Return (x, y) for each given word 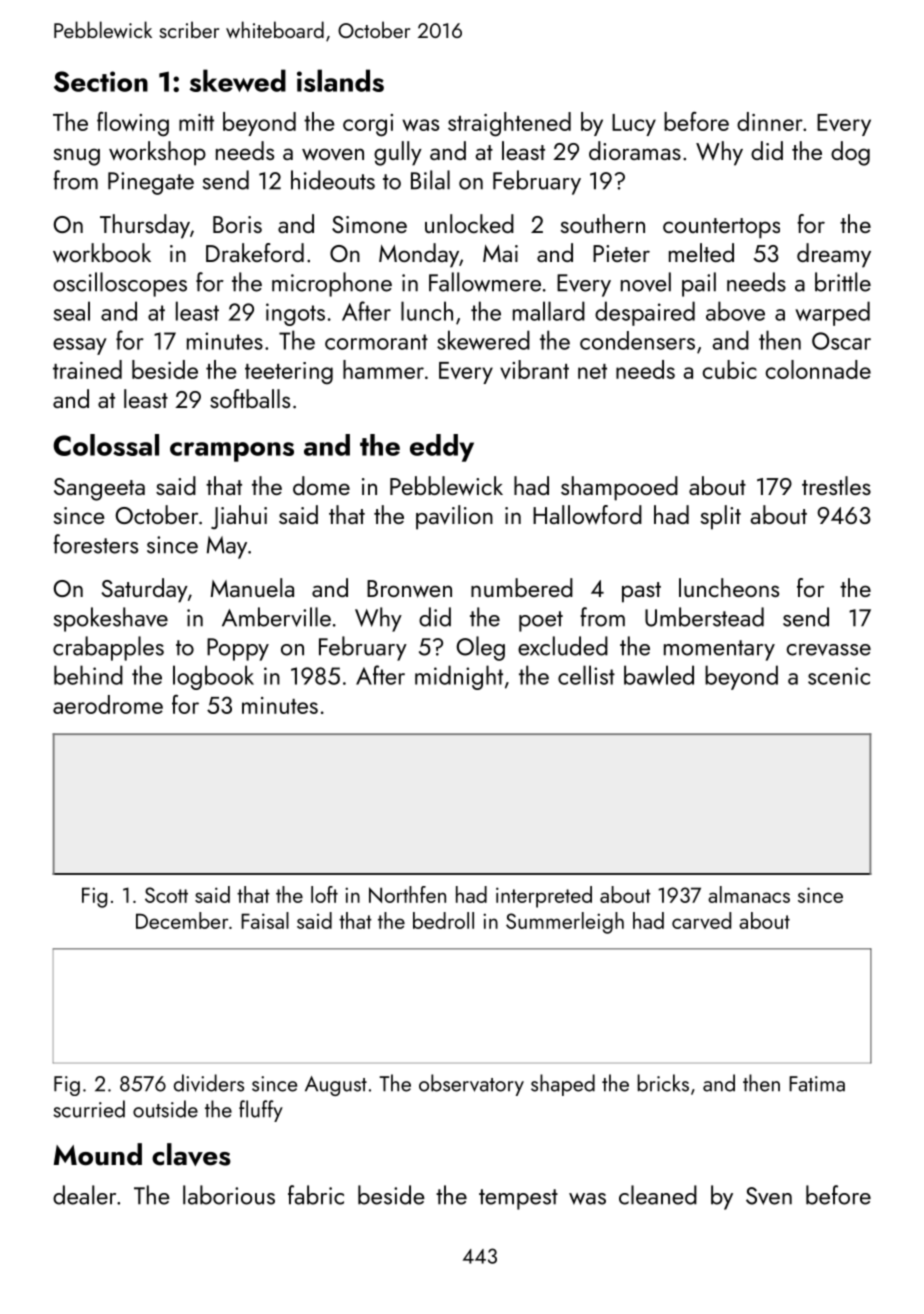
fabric (316, 1195)
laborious (229, 1195)
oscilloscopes (120, 284)
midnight (459, 677)
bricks (663, 1083)
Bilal (430, 180)
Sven (769, 1196)
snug (77, 157)
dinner (770, 121)
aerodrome (108, 704)
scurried (89, 1109)
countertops (721, 228)
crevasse (829, 650)
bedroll (443, 920)
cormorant (376, 342)
